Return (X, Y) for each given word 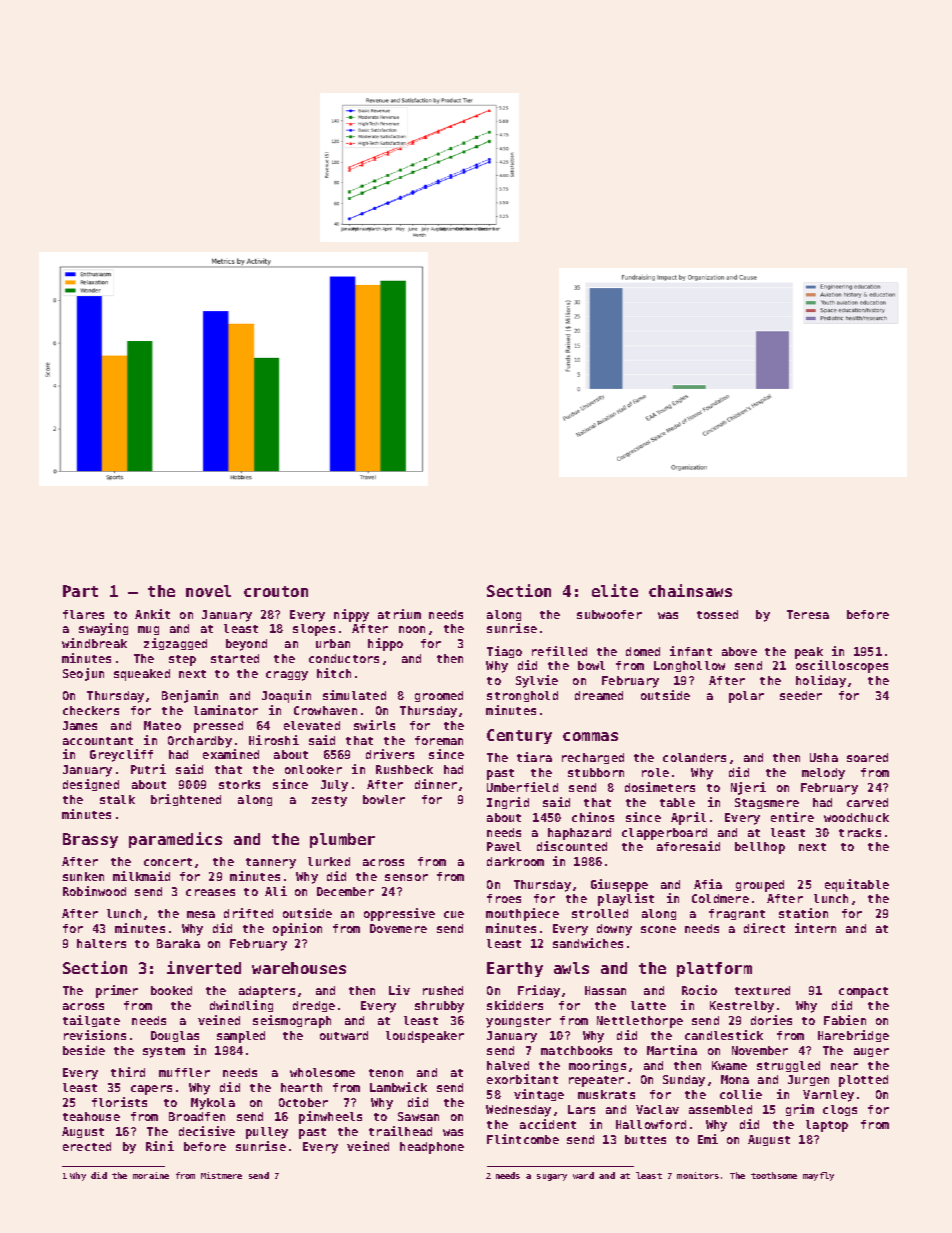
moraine (151, 1175)
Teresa (808, 614)
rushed (443, 990)
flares (83, 614)
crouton (276, 591)
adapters (267, 992)
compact (863, 992)
